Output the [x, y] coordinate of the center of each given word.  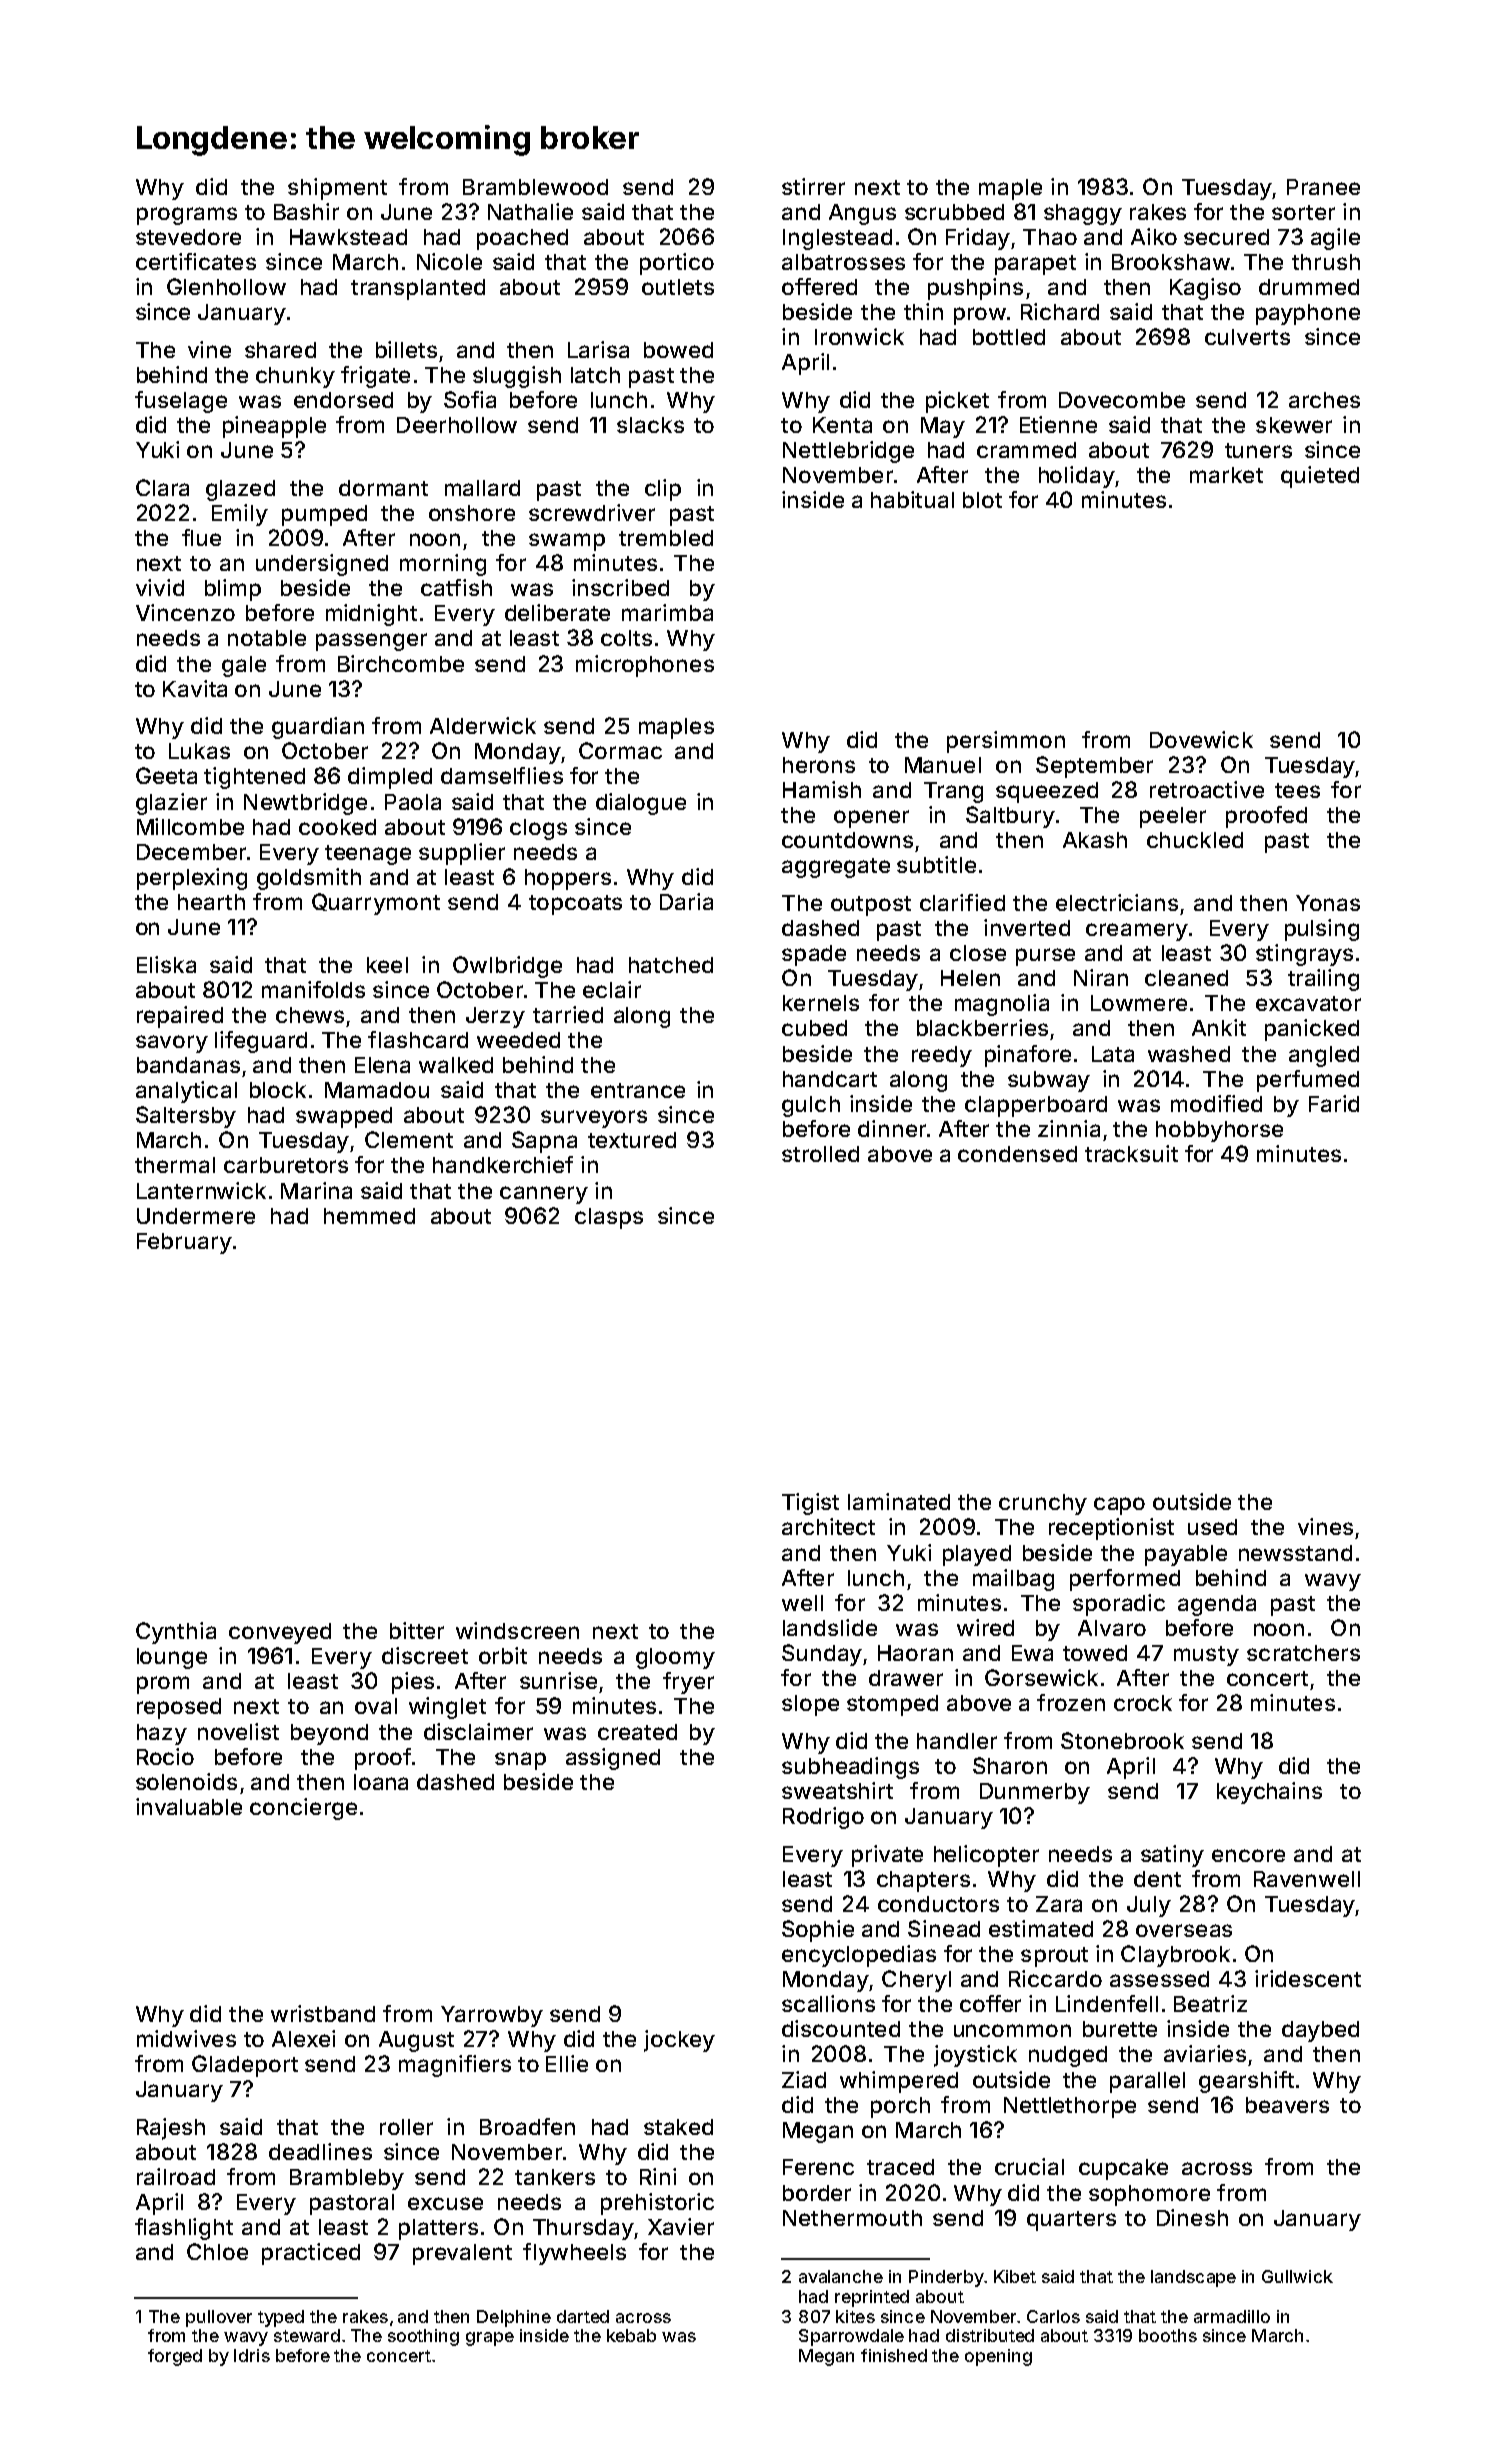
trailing [1323, 980]
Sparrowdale [851, 2337]
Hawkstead [348, 237]
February [184, 1243]
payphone [1308, 314]
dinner [892, 1128]
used [1212, 1527]
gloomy [675, 1658]
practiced [311, 2254]
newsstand [1295, 1553]
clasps [609, 1218]
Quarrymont [376, 904]
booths [1168, 2335]
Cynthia [176, 1633]
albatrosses [843, 262]
